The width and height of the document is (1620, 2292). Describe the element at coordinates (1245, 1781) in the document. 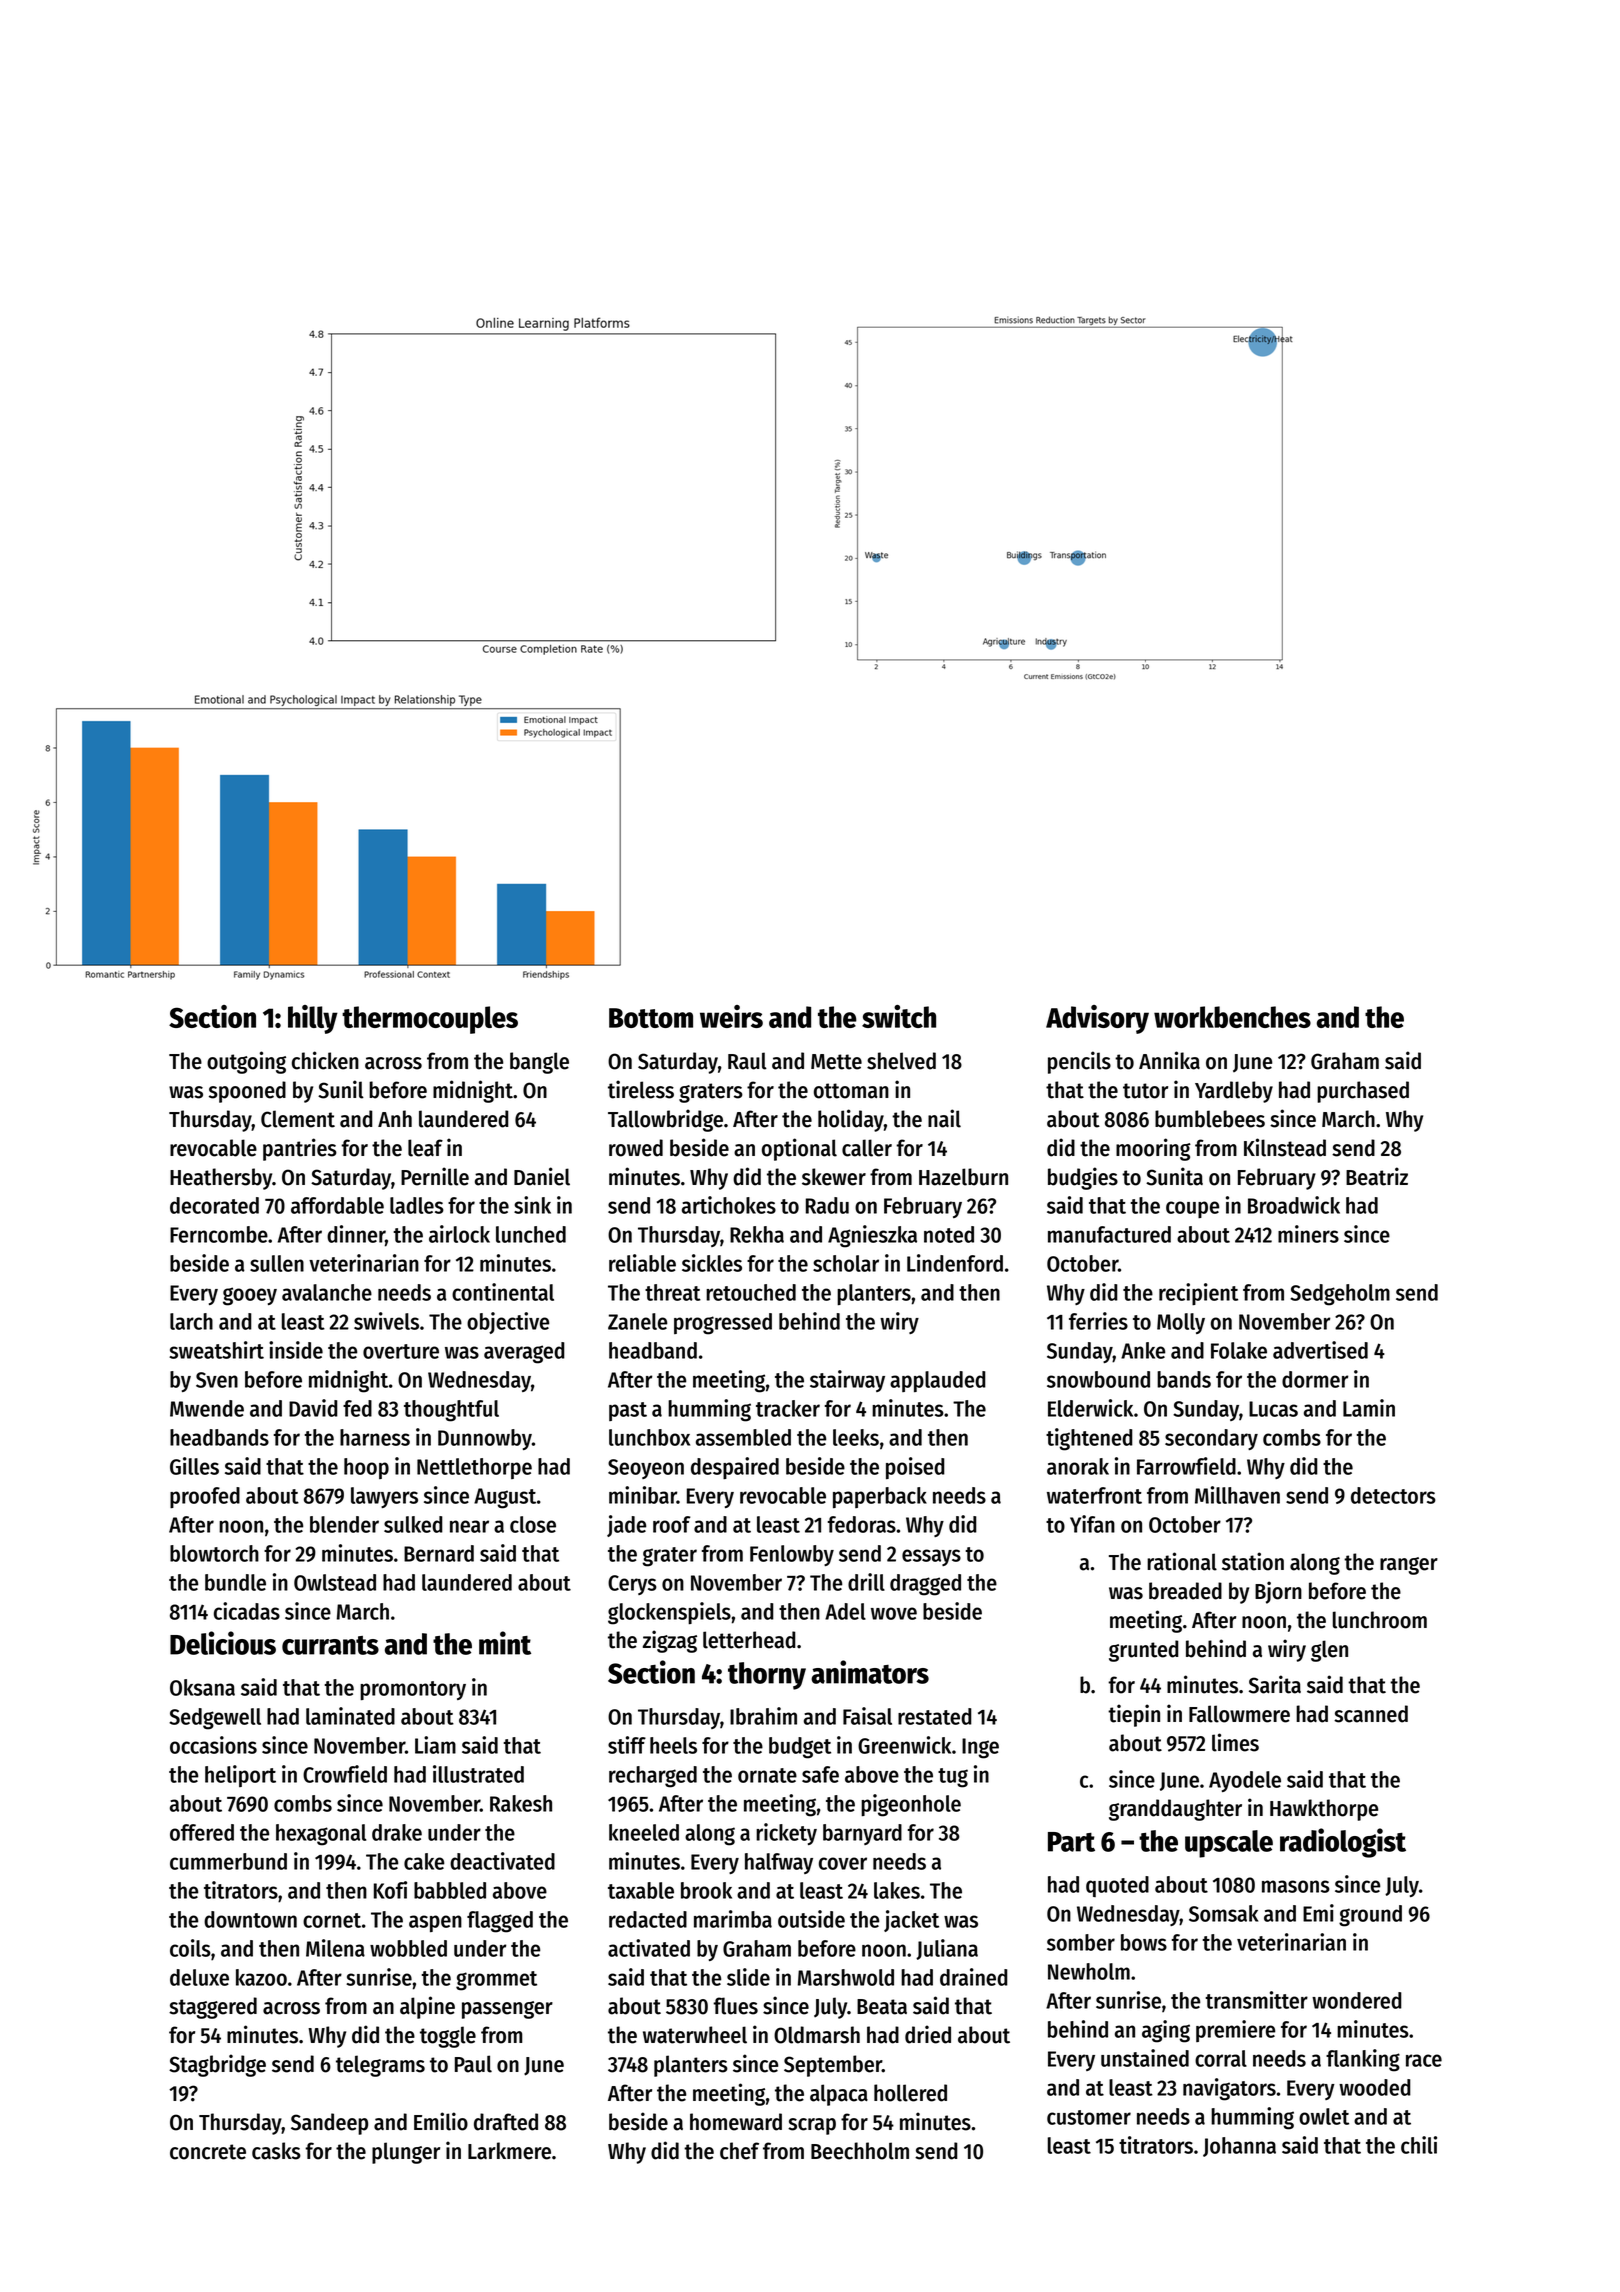

I see `Ayodele` at that location.
